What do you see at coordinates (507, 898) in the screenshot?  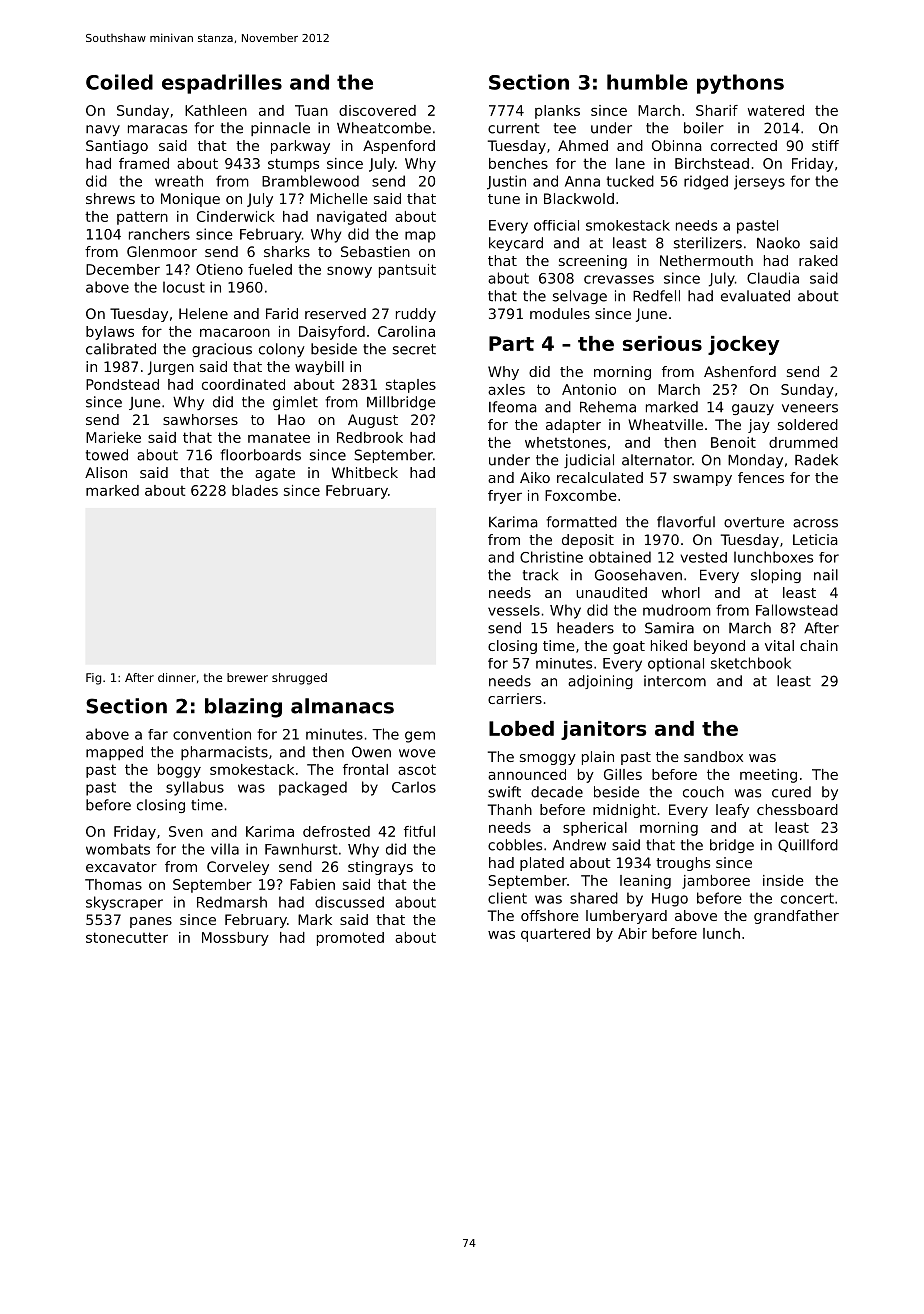 I see `client` at bounding box center [507, 898].
